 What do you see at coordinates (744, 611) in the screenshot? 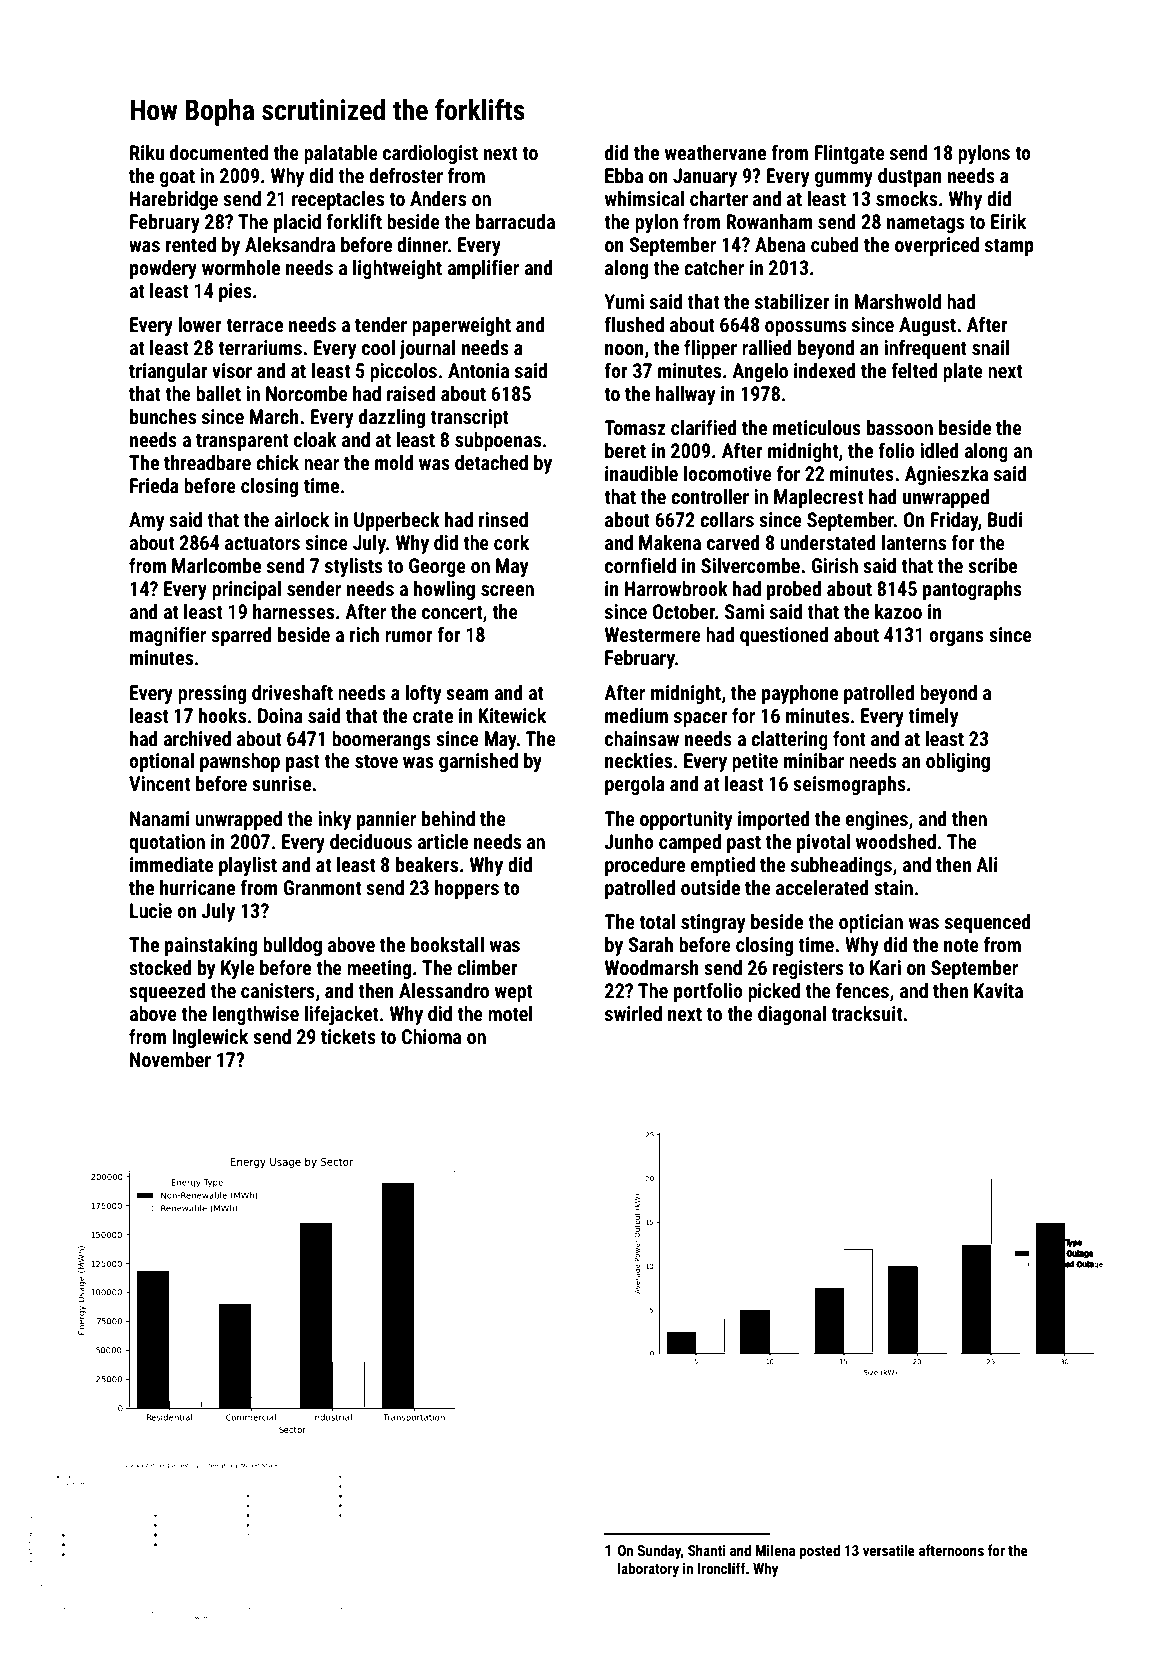
I see `Sami` at bounding box center [744, 611].
